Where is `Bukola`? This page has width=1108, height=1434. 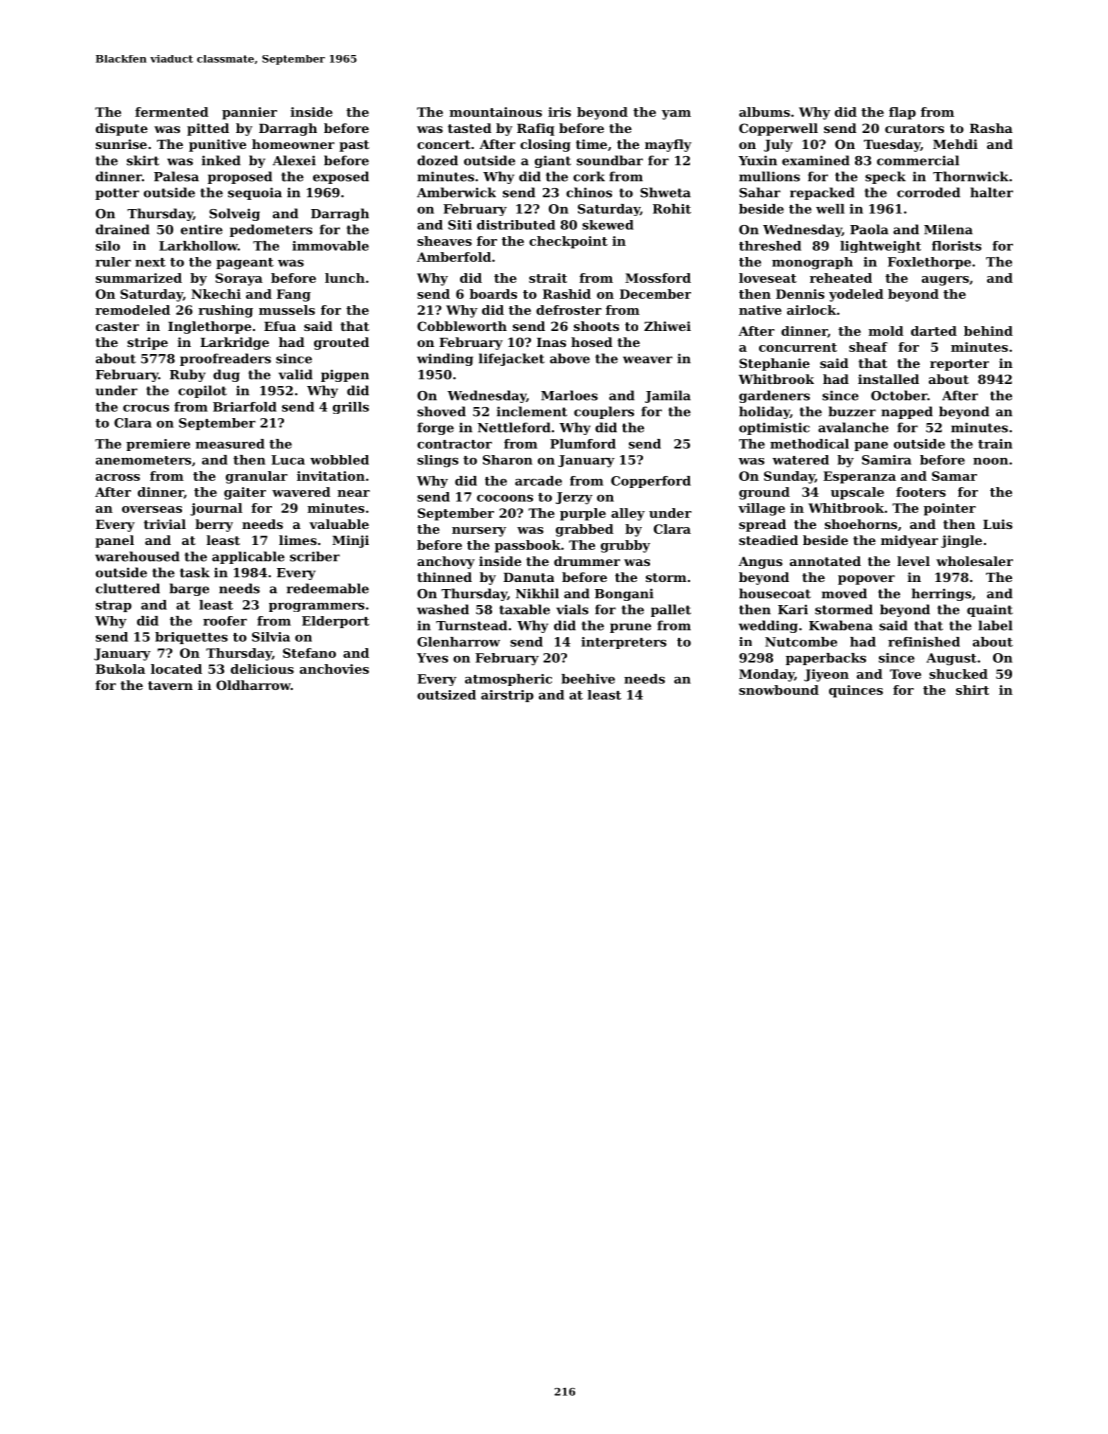 Bukola is located at coordinates (120, 669).
